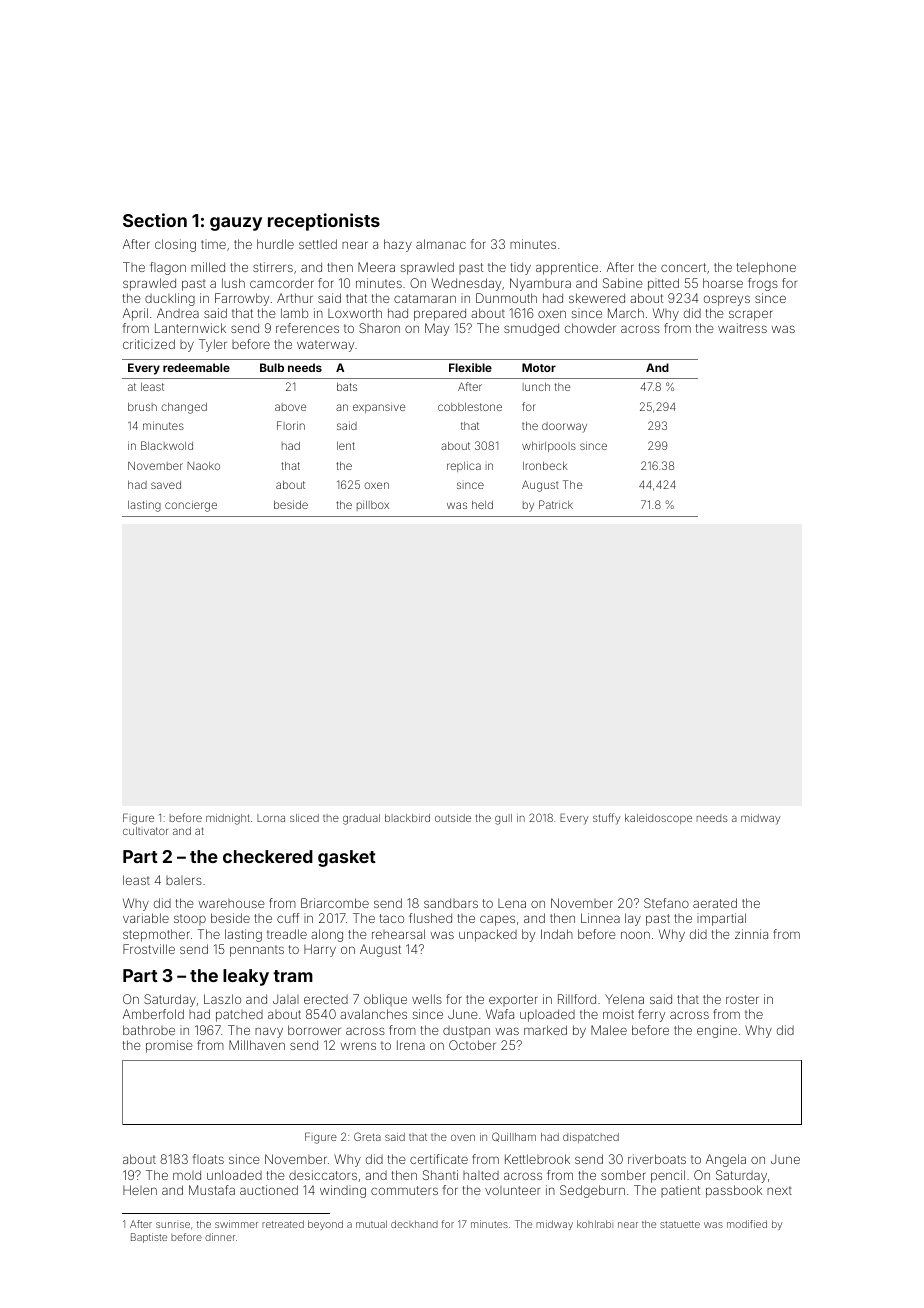 This screenshot has height=1308, width=924. Describe the element at coordinates (228, 819) in the screenshot. I see `midnight` at that location.
